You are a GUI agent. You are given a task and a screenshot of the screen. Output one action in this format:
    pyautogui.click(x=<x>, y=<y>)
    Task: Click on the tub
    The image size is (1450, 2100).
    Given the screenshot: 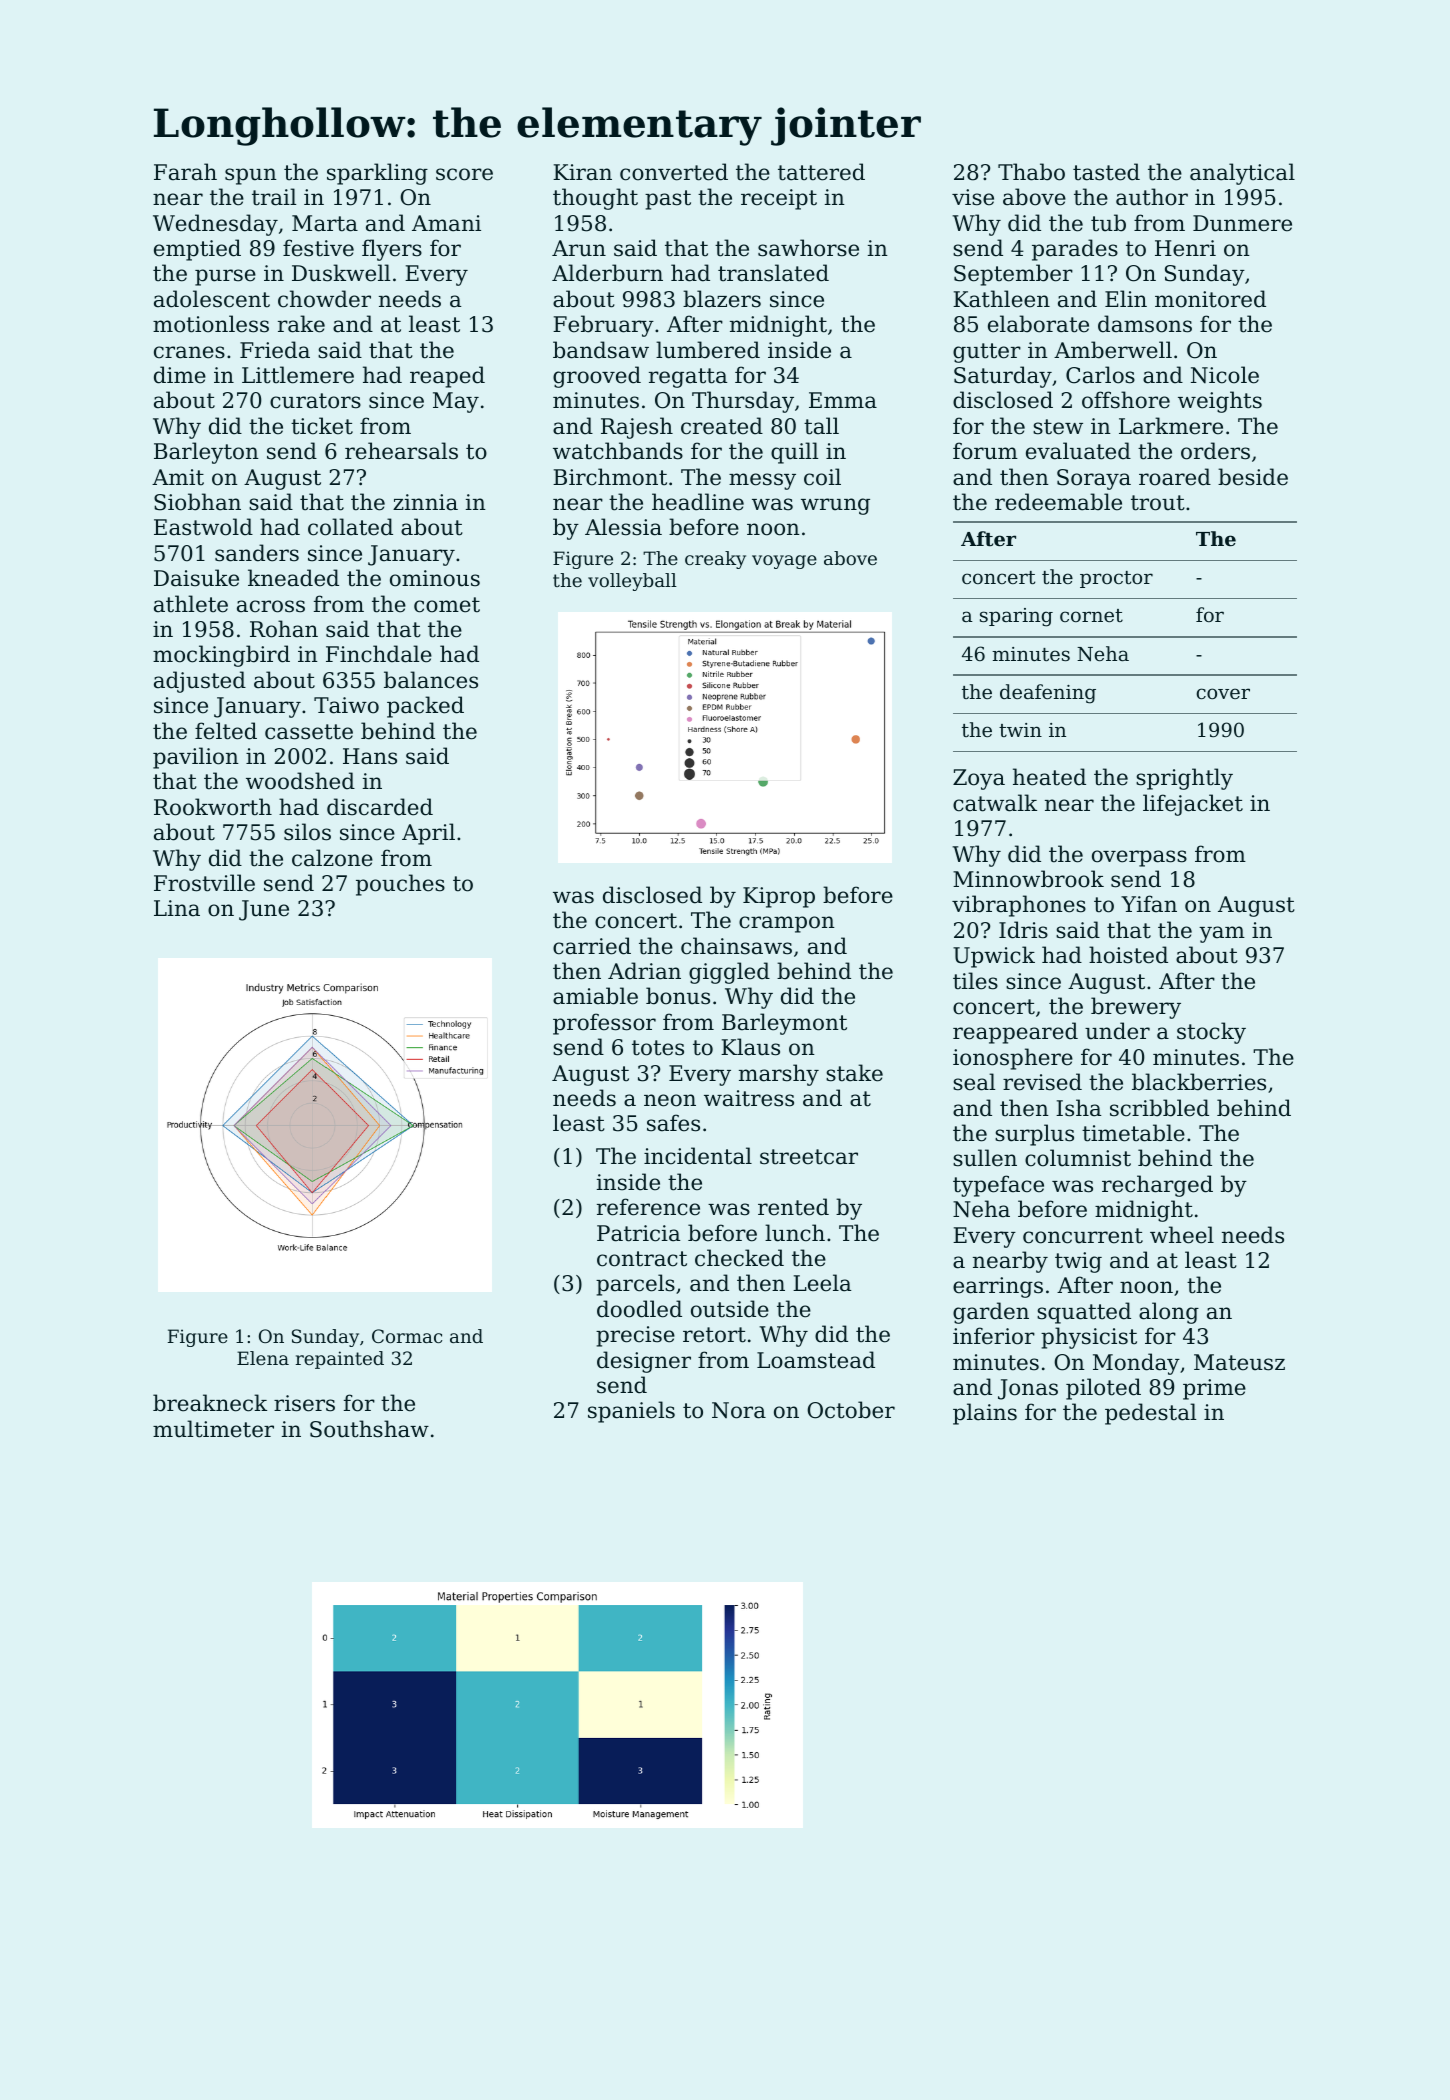 What is the action you would take?
    pyautogui.click(x=1108, y=223)
